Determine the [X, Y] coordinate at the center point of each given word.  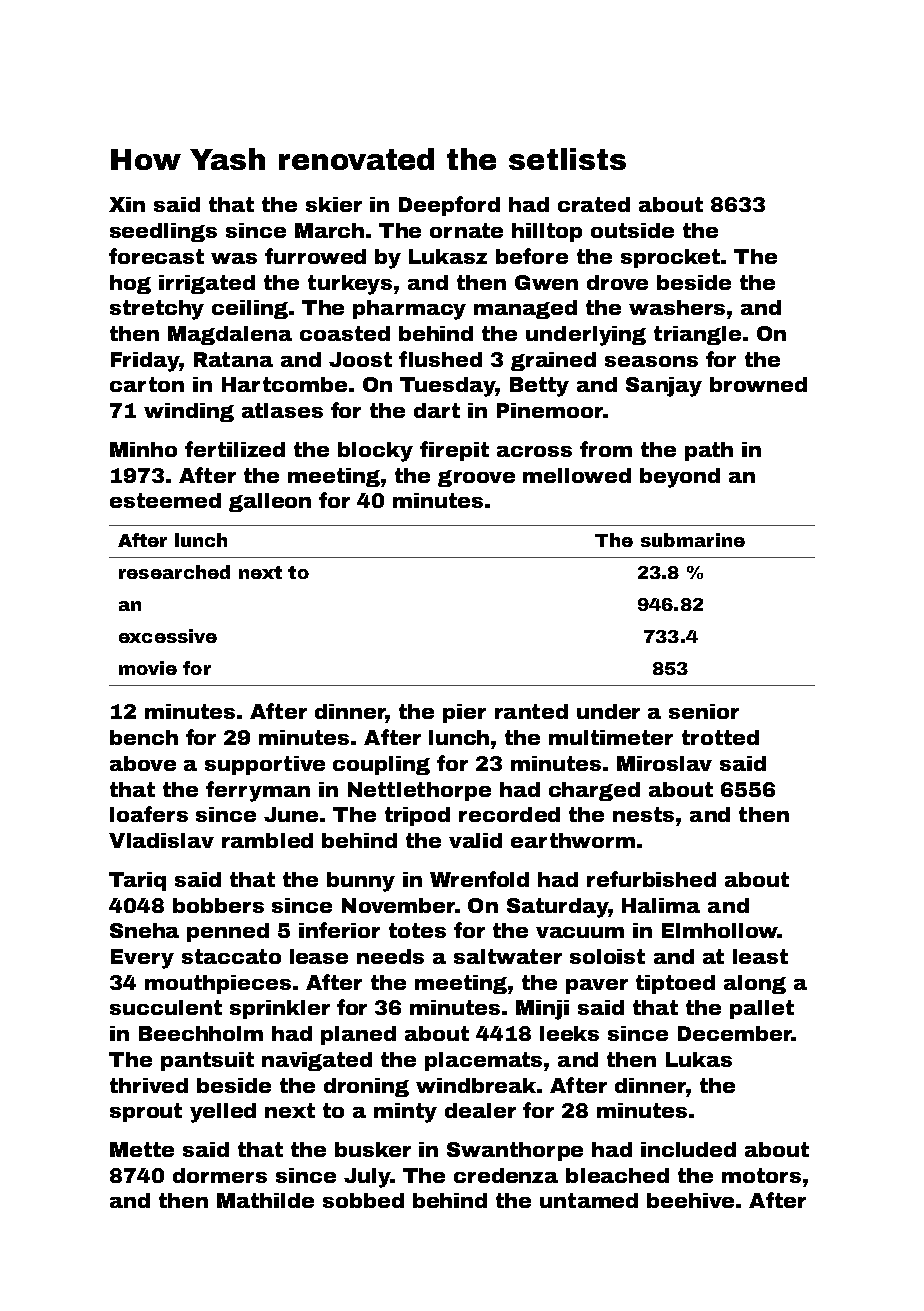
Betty [539, 387]
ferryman [258, 791]
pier [464, 713]
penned [228, 932]
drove [617, 282]
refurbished [651, 879]
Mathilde [265, 1200]
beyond [680, 478]
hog [130, 284]
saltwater [508, 956]
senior [704, 711]
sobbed [363, 1200]
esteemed [165, 500]
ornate [466, 230]
